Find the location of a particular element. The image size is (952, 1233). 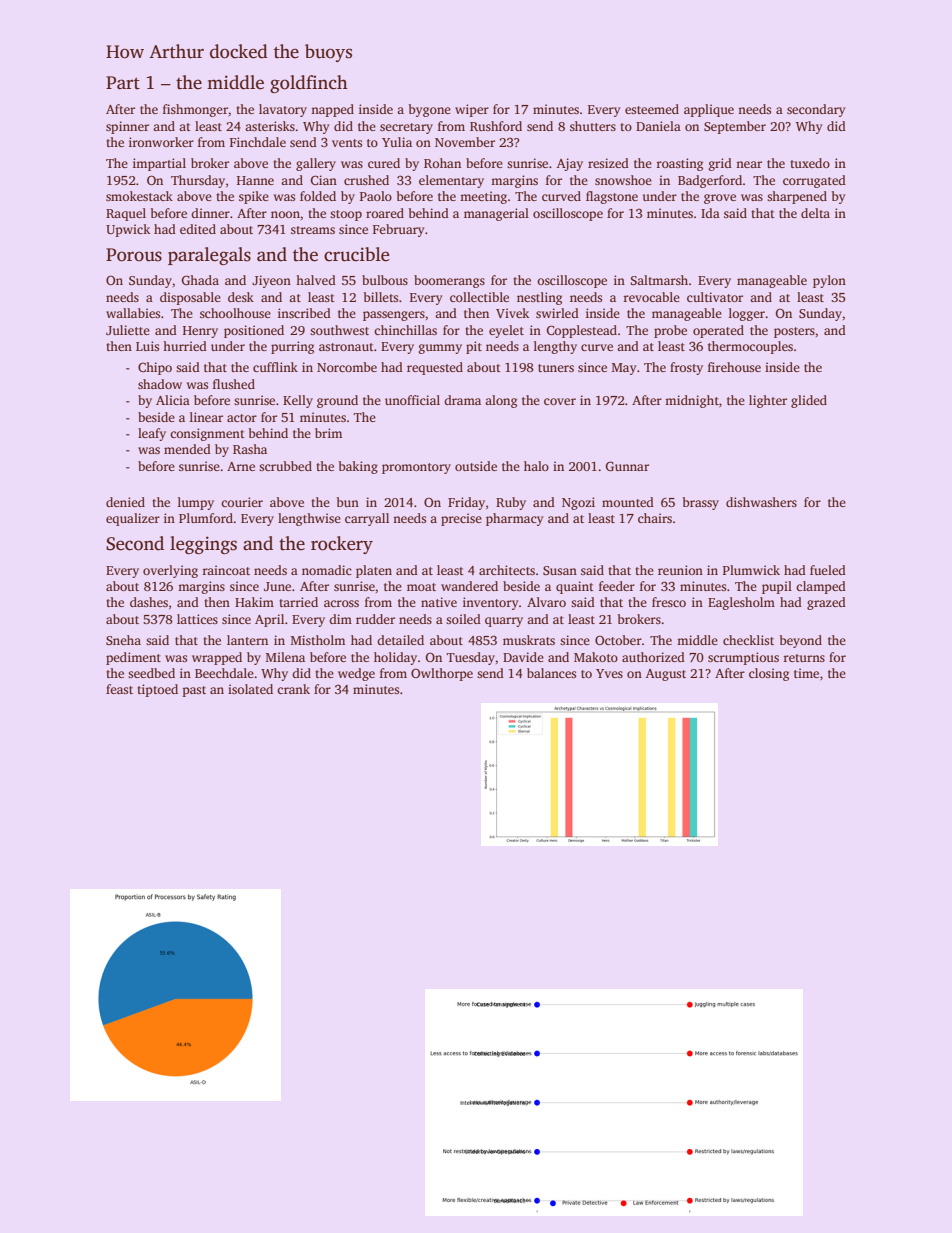

cufflink is located at coordinates (275, 367).
